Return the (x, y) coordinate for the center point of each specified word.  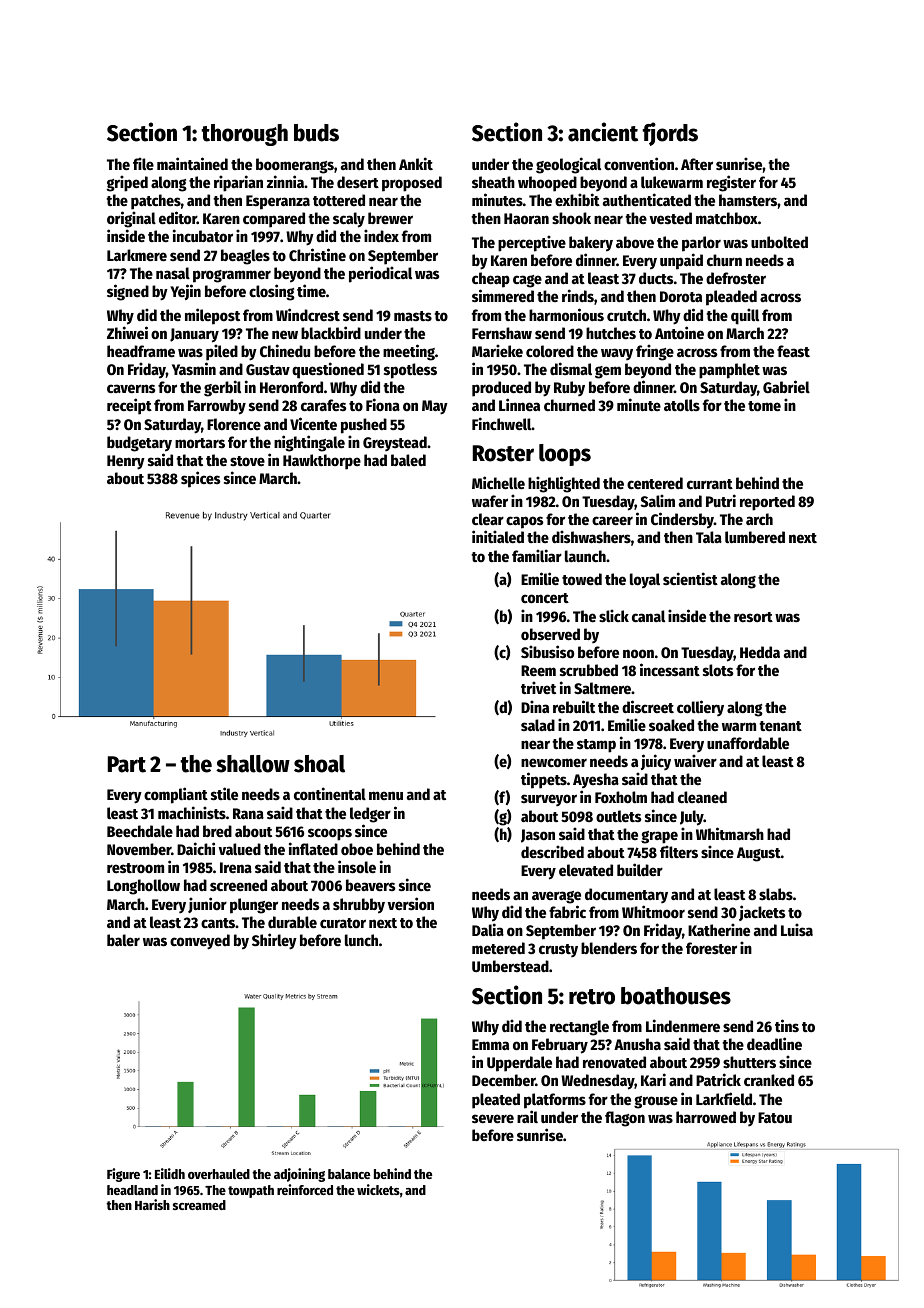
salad (538, 725)
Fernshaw (502, 333)
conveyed (200, 942)
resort (753, 617)
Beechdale (140, 831)
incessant (670, 669)
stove (247, 461)
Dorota (681, 296)
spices (200, 479)
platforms (555, 1101)
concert (545, 598)
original (131, 219)
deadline (774, 1043)
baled (408, 460)
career (612, 520)
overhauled (219, 1174)
